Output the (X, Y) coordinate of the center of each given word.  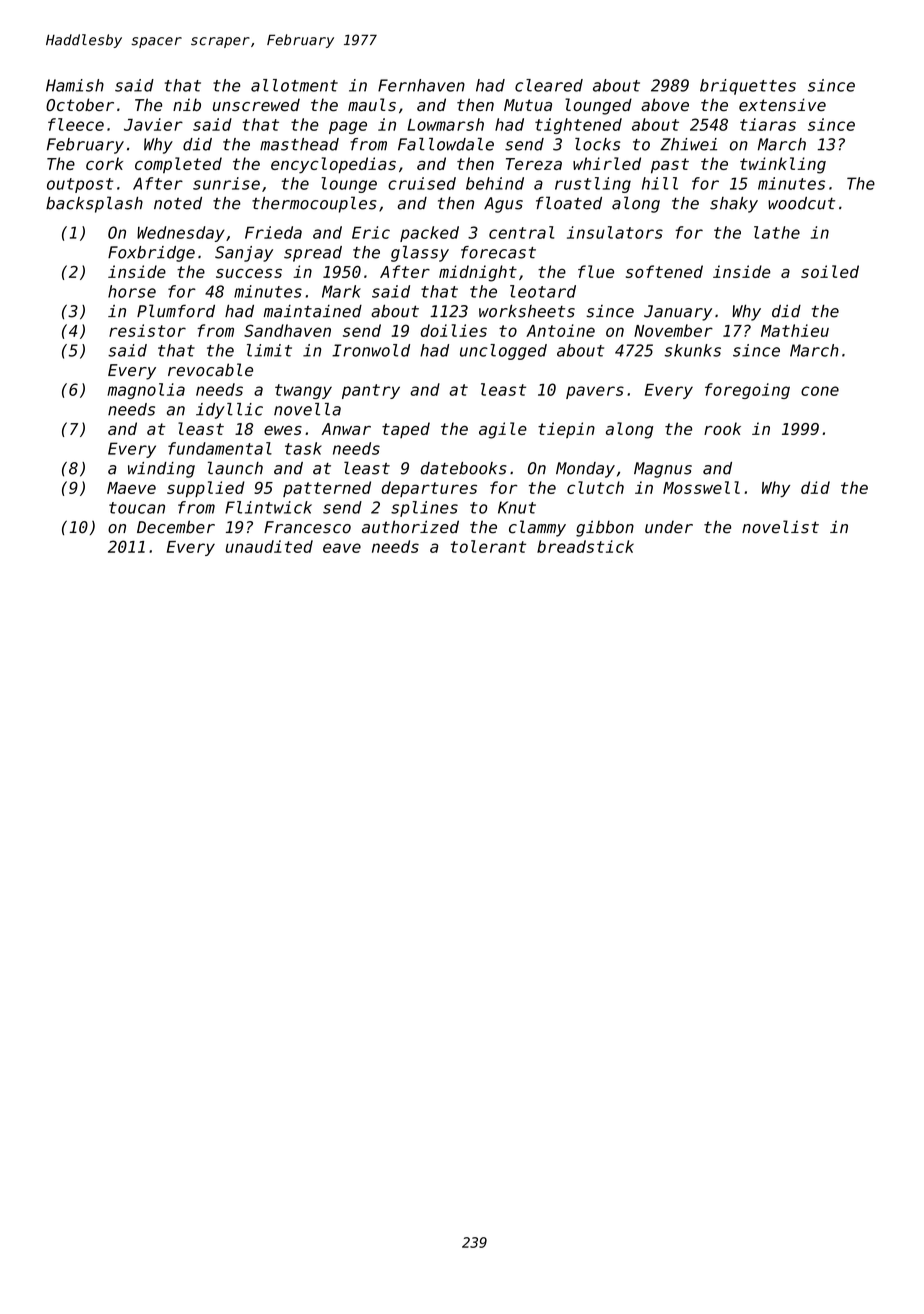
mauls (372, 104)
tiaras (768, 124)
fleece (76, 124)
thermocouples (314, 204)
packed (429, 234)
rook (722, 428)
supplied (206, 489)
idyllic (229, 411)
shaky (734, 205)
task (303, 448)
